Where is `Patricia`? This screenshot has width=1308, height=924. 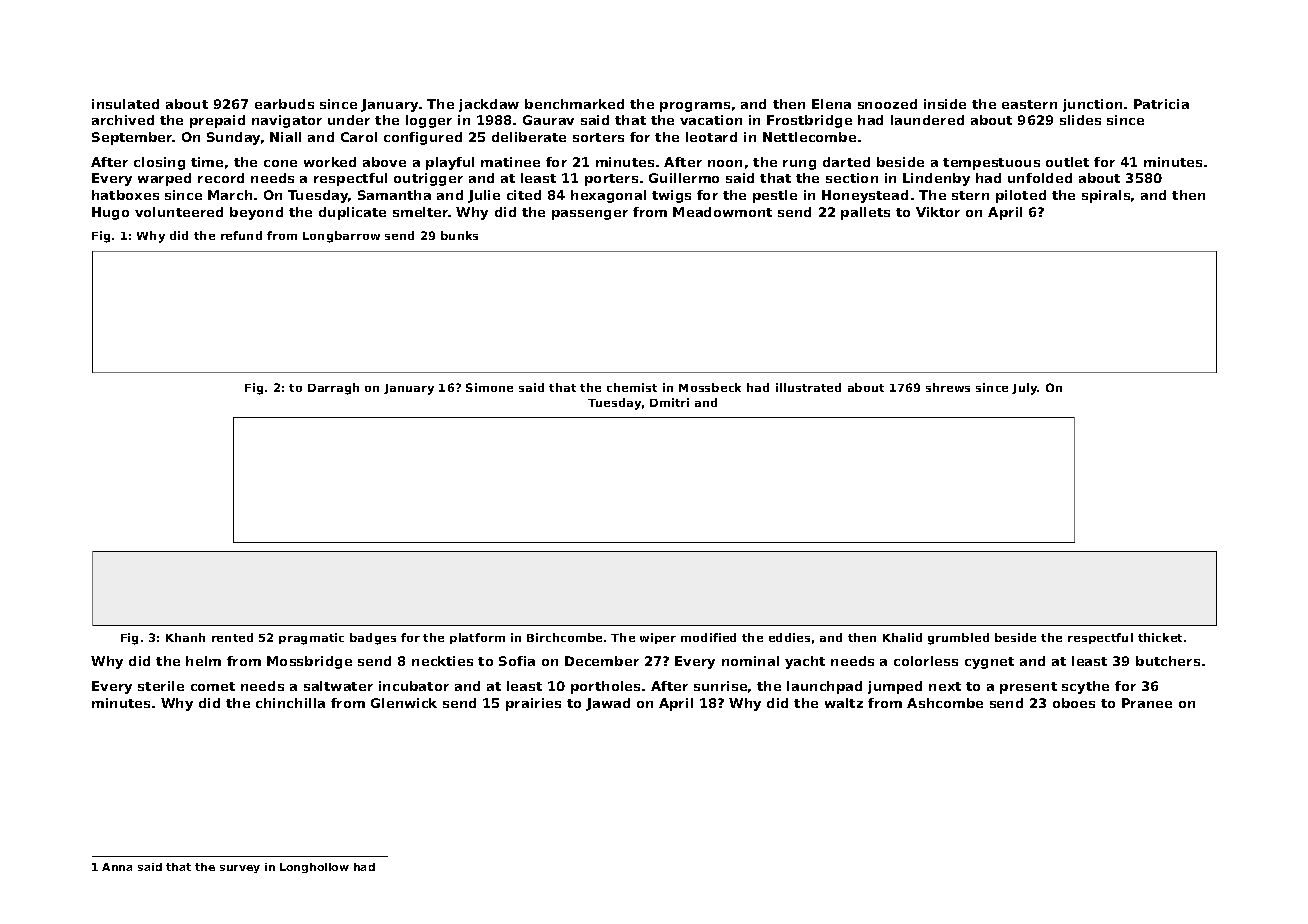
Patricia is located at coordinates (1161, 104).
